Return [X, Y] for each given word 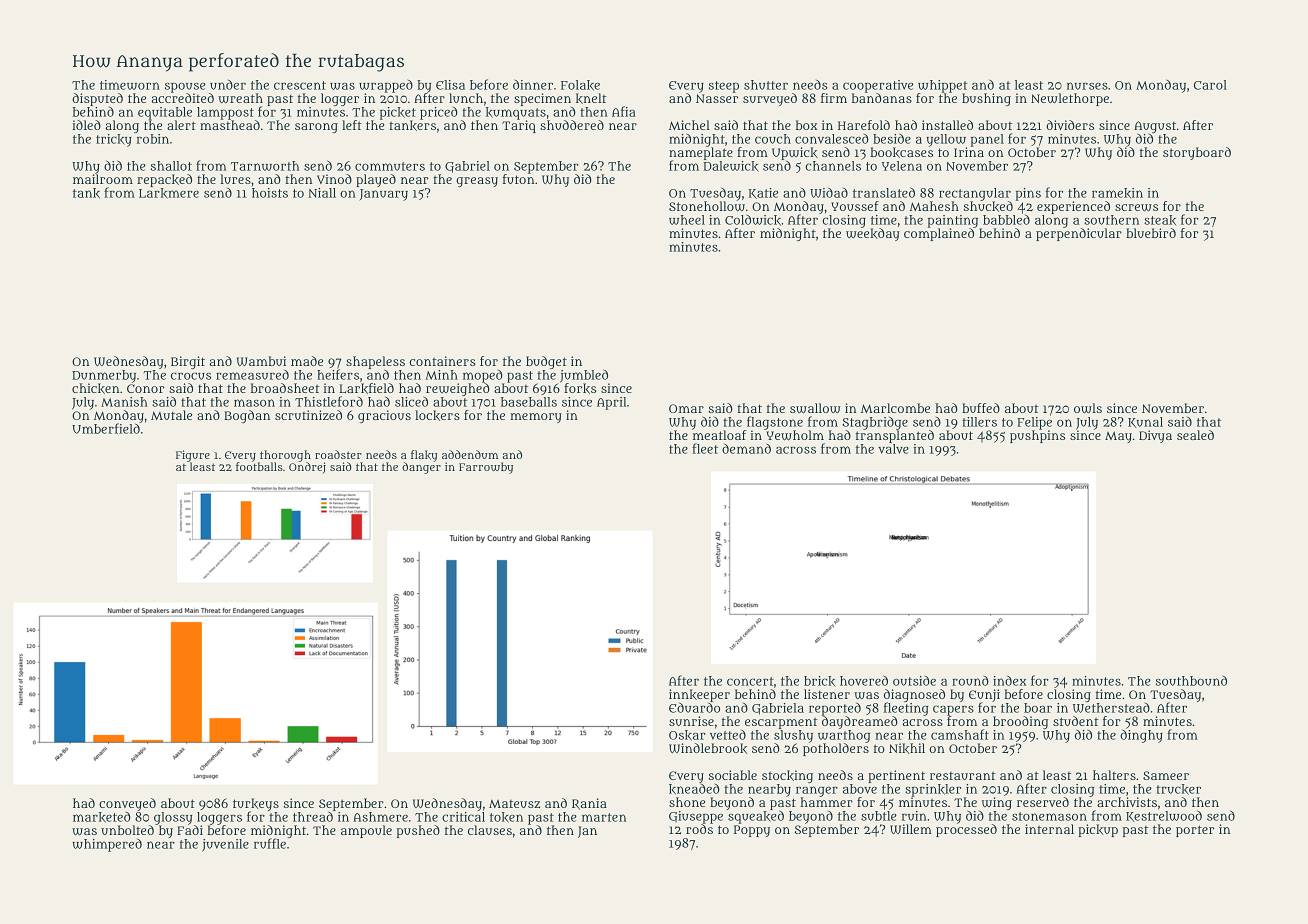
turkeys [256, 805]
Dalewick [731, 166]
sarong [316, 128]
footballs [259, 466]
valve [893, 449]
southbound [1191, 680]
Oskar [687, 735]
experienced [1073, 207]
